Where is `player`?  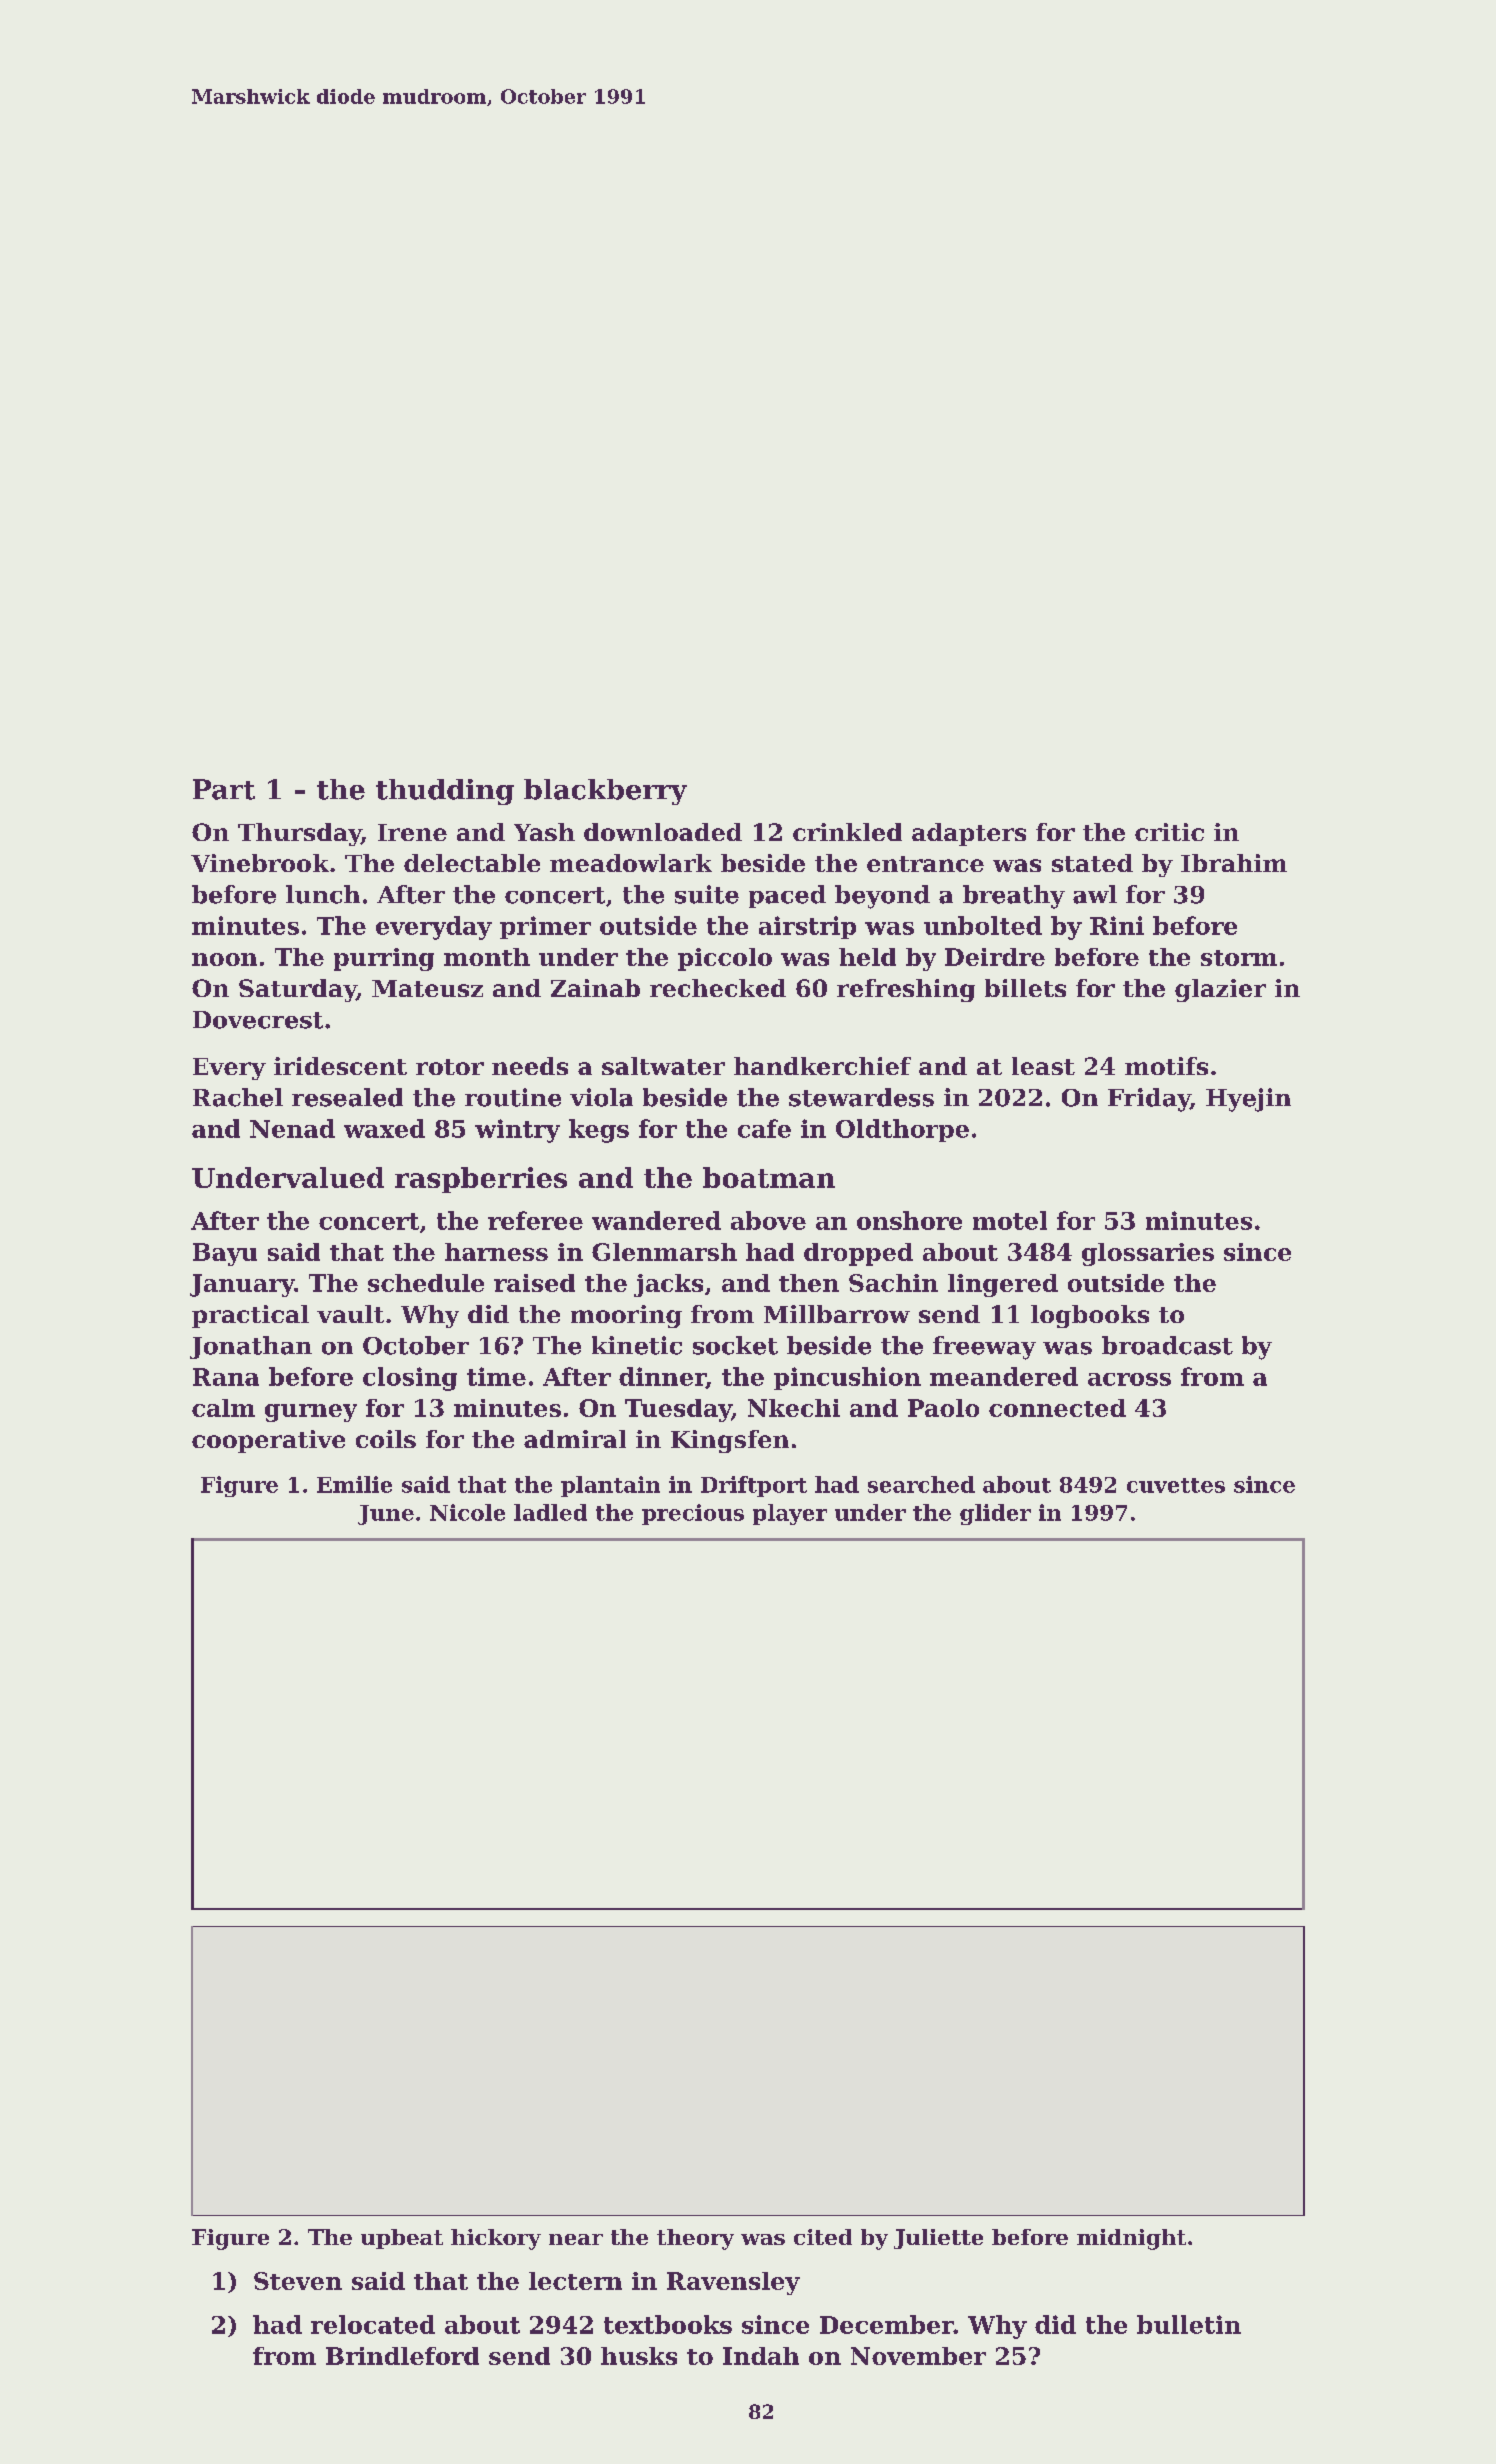 player is located at coordinates (790, 1514).
